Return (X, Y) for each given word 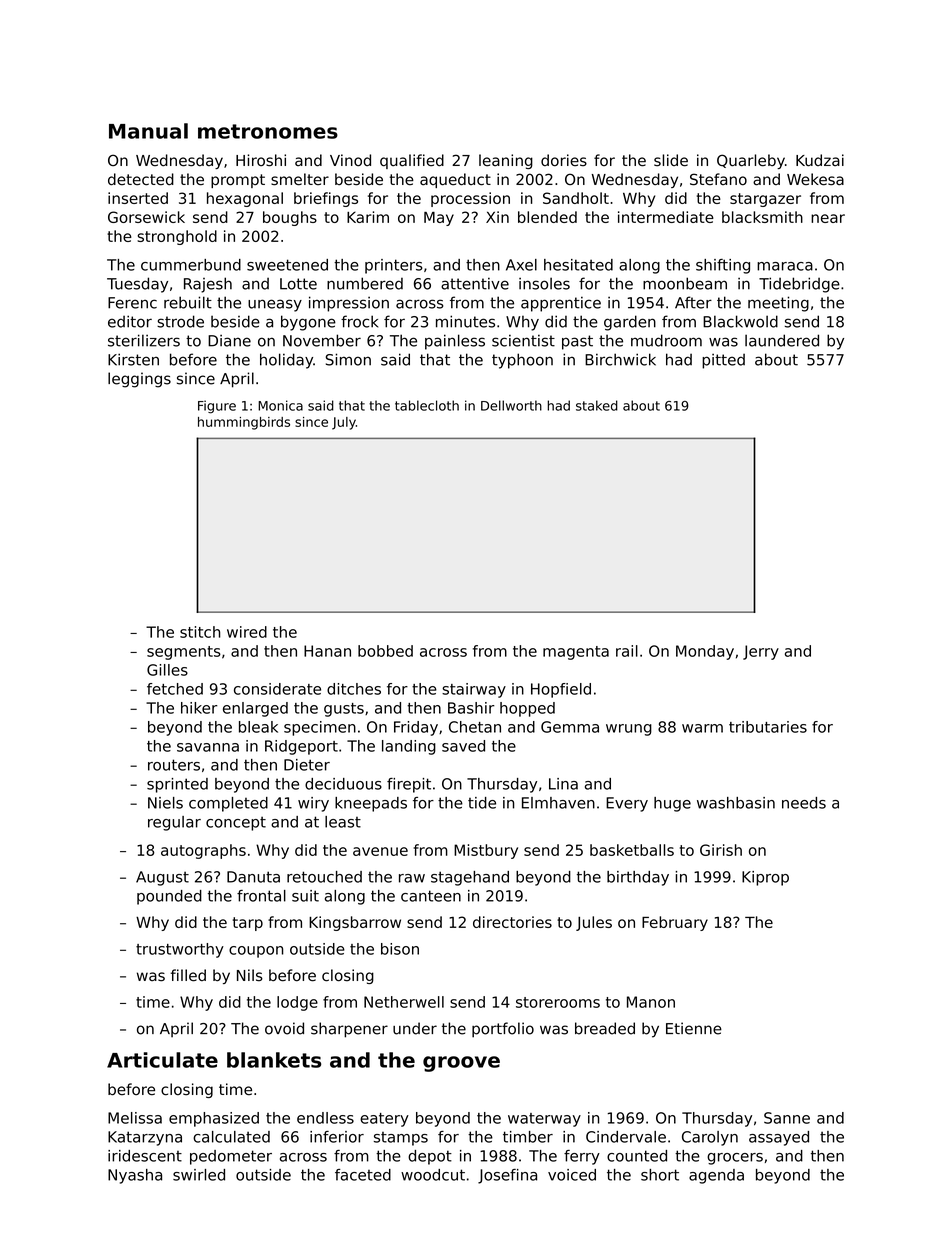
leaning (506, 161)
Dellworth (511, 405)
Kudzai (820, 160)
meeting (778, 304)
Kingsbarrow (355, 923)
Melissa (135, 1118)
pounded (169, 897)
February (675, 923)
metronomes (268, 131)
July (344, 423)
